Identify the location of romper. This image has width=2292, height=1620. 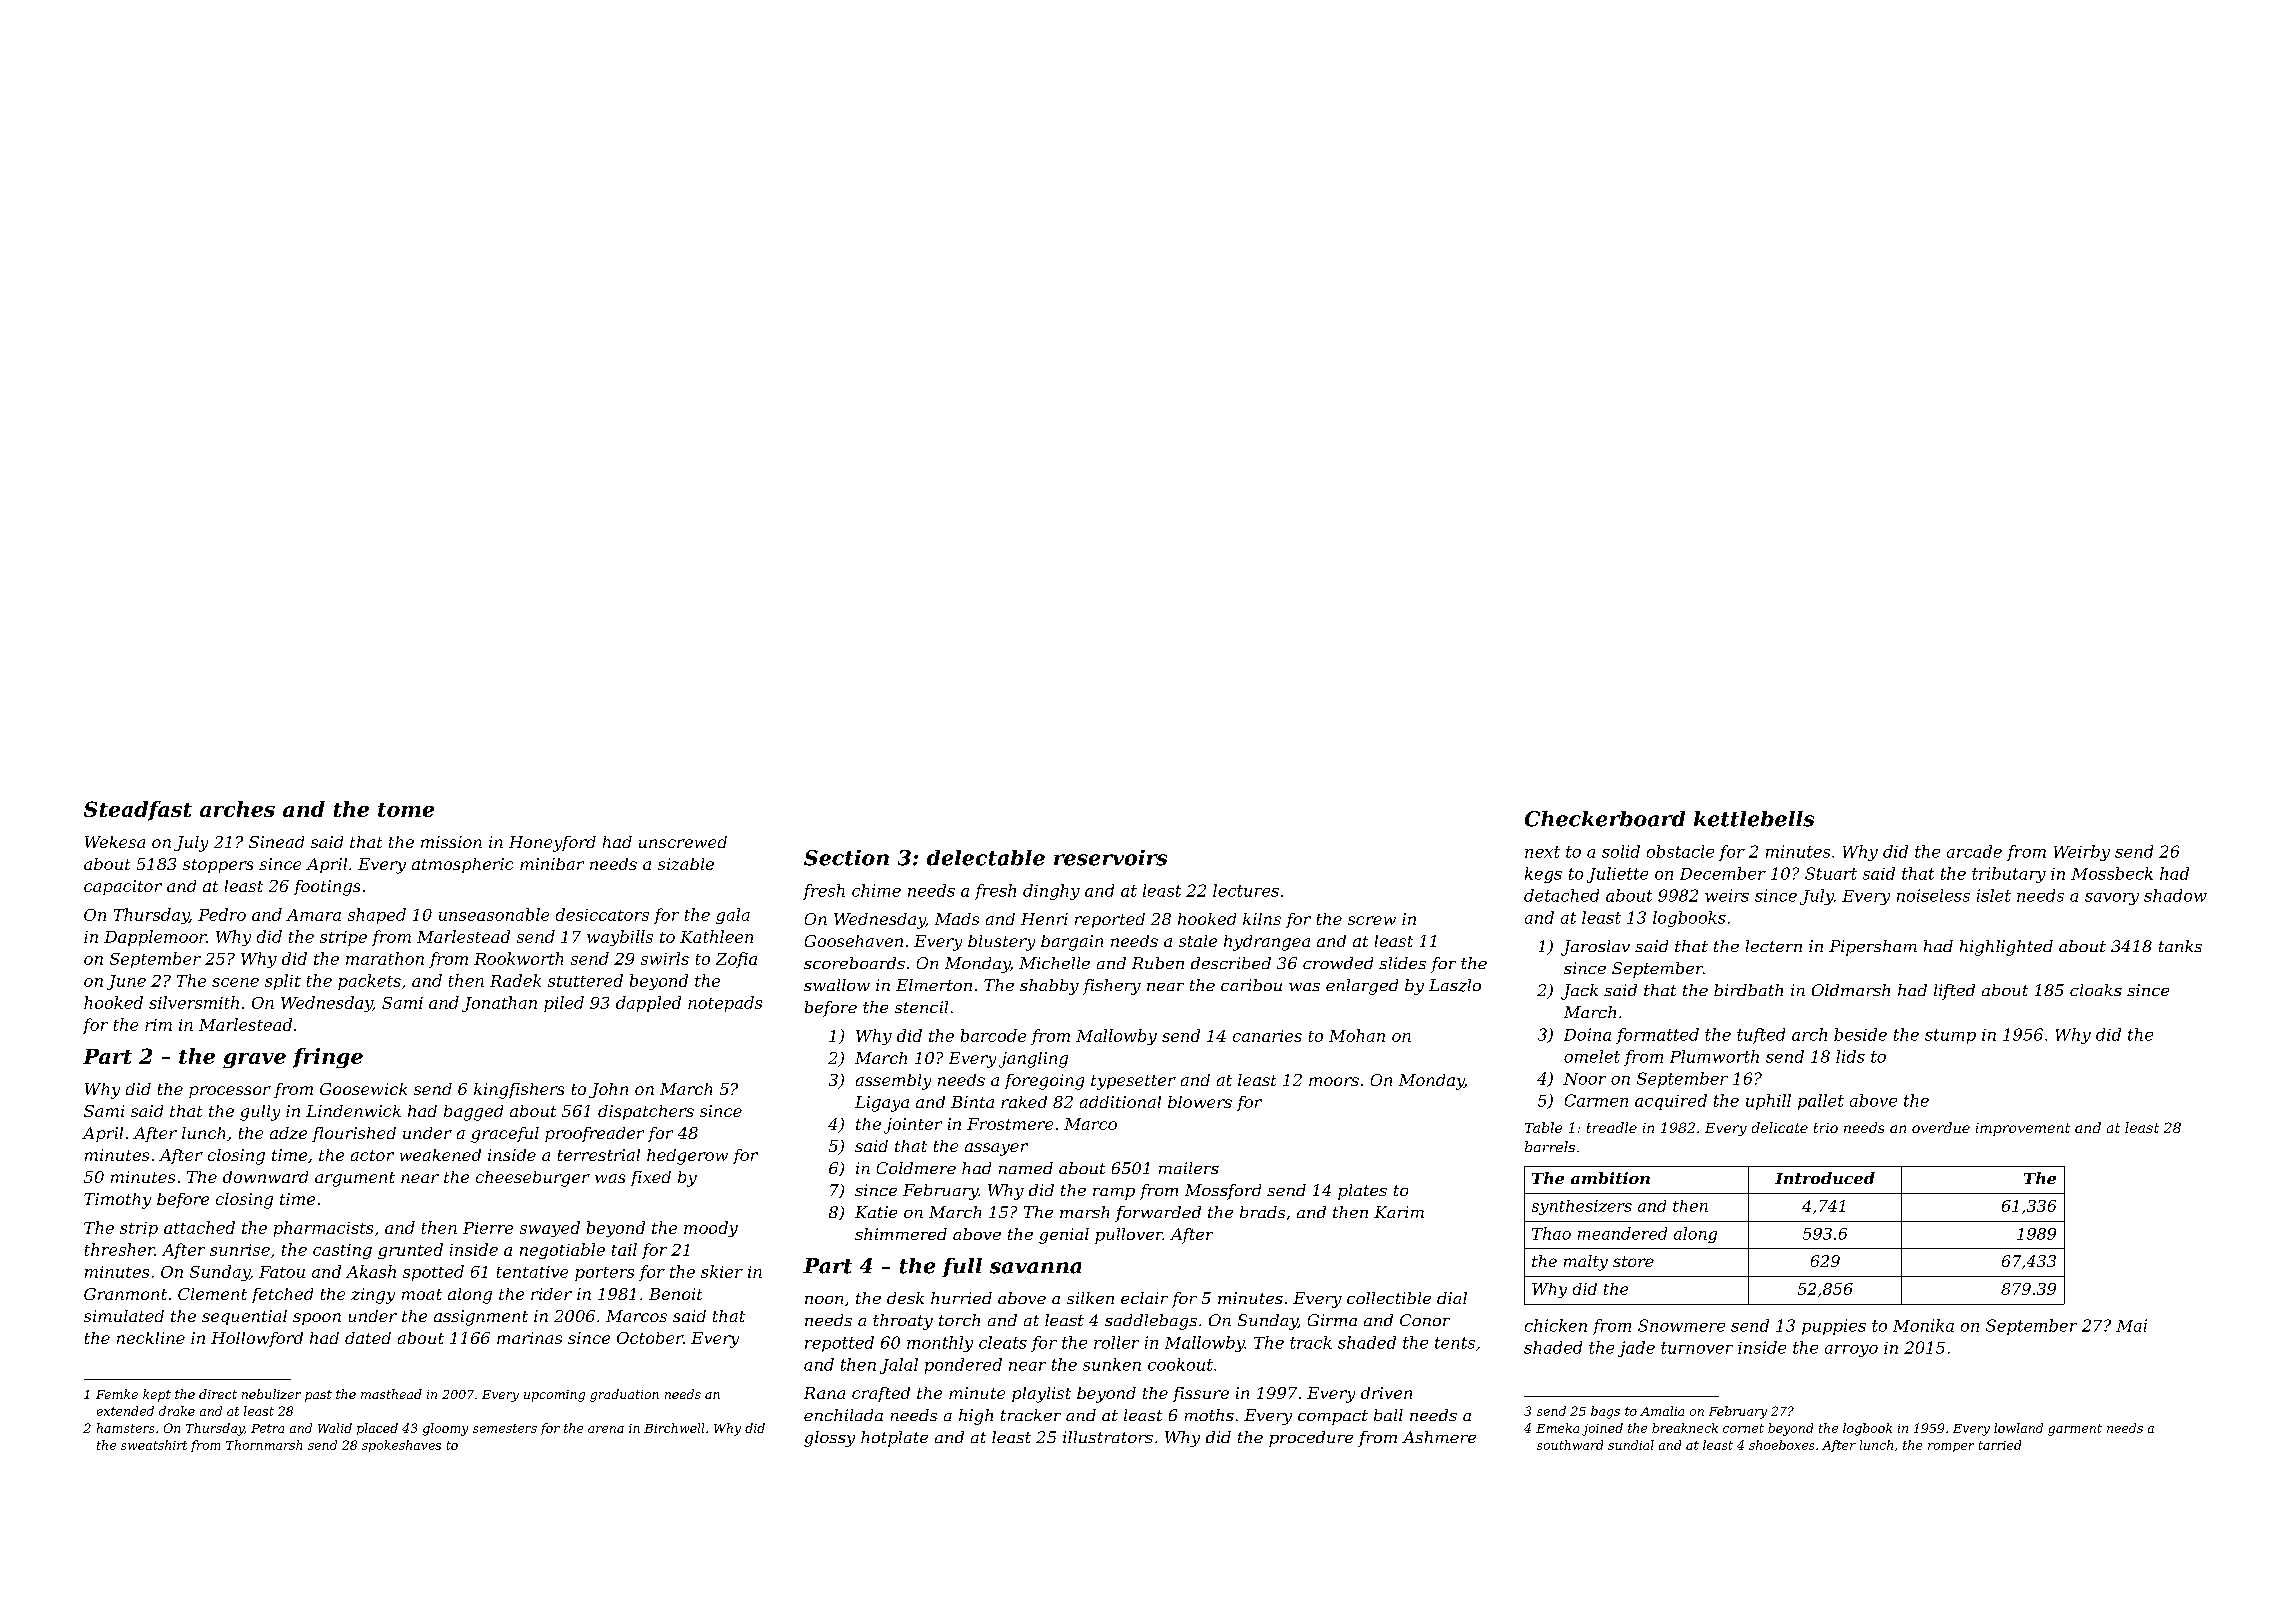
(1951, 1447).
